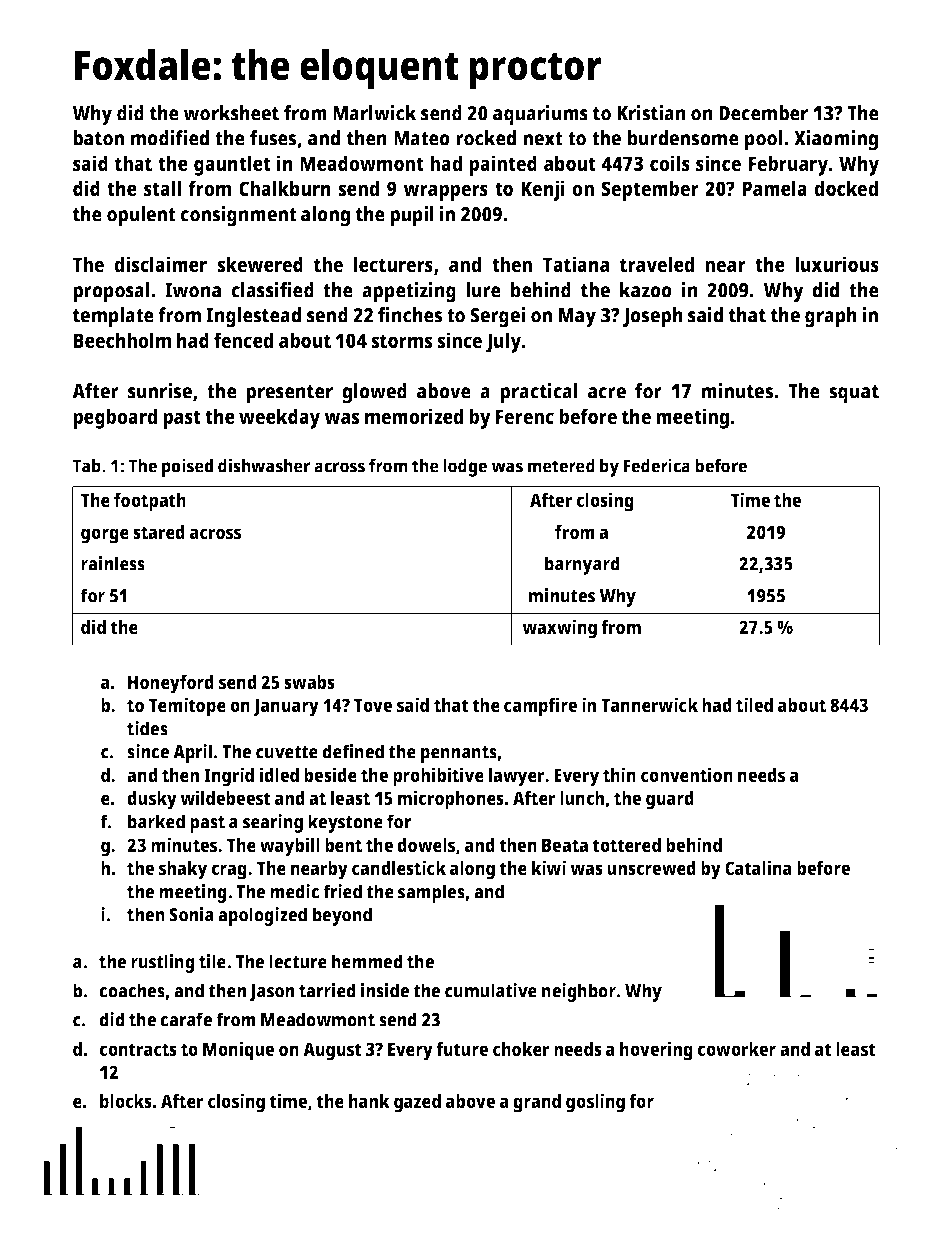  I want to click on traveled, so click(657, 264).
